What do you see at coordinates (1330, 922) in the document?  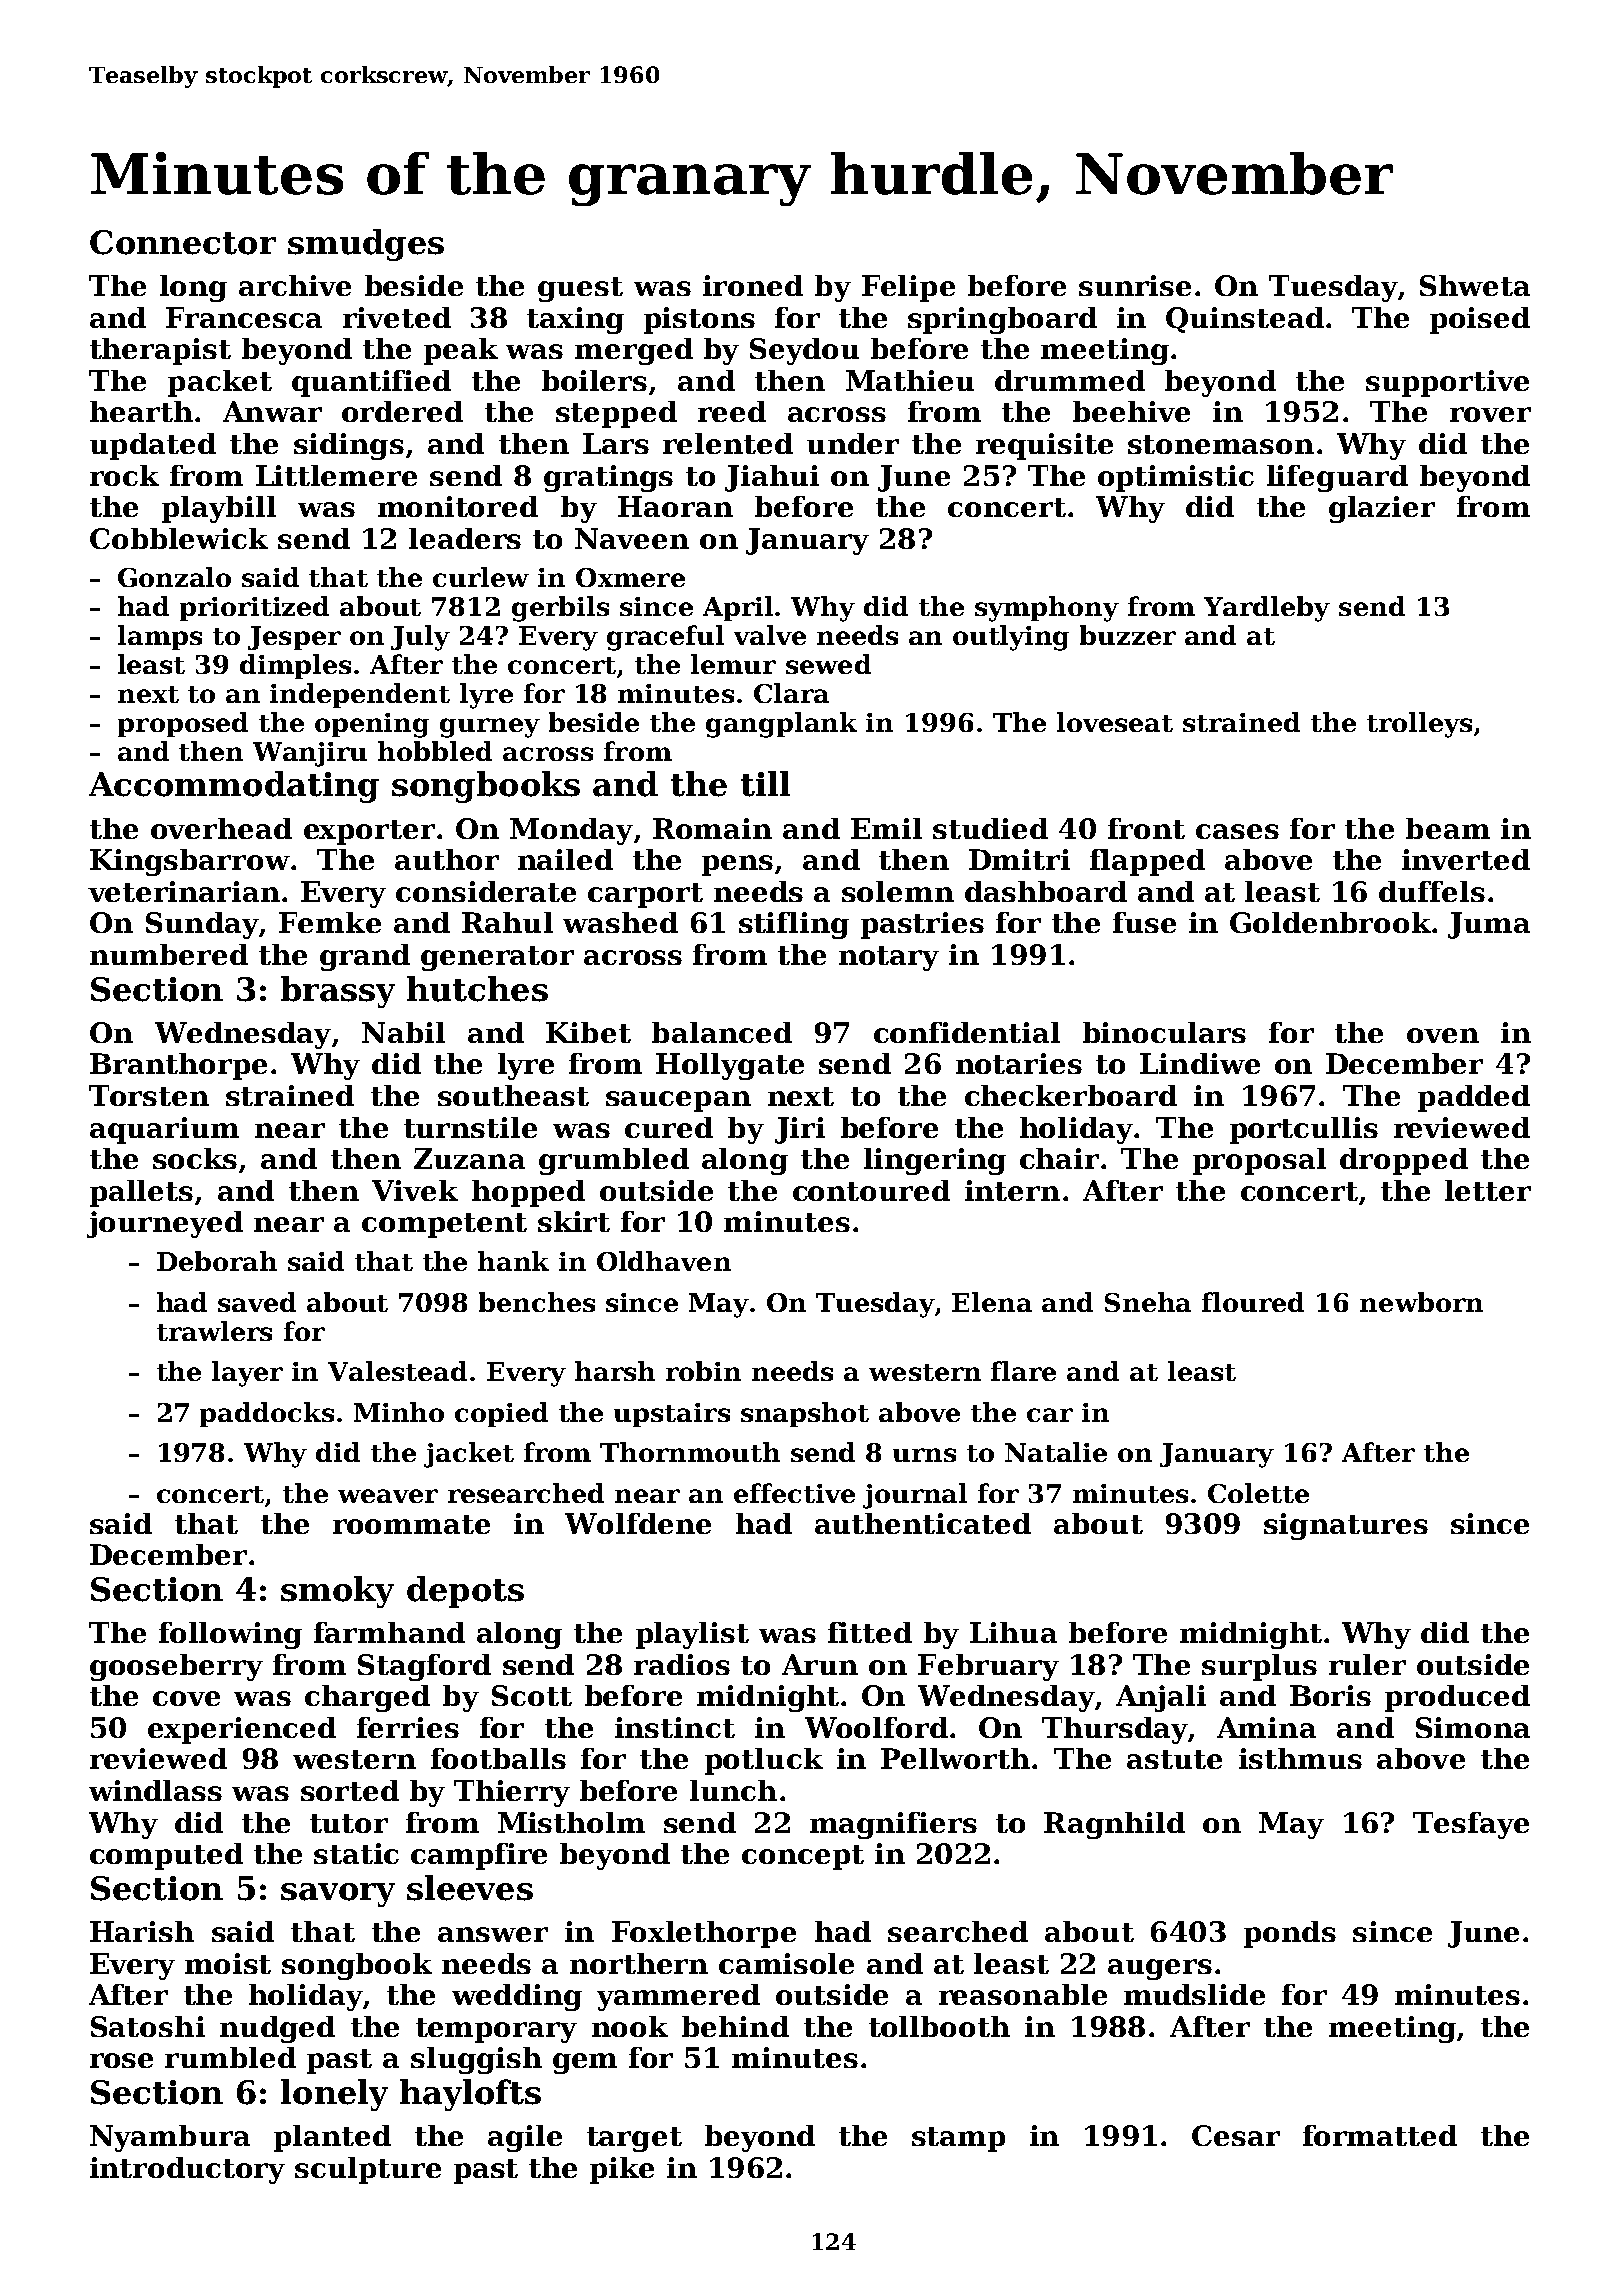 I see `Goldenbrook` at bounding box center [1330, 922].
